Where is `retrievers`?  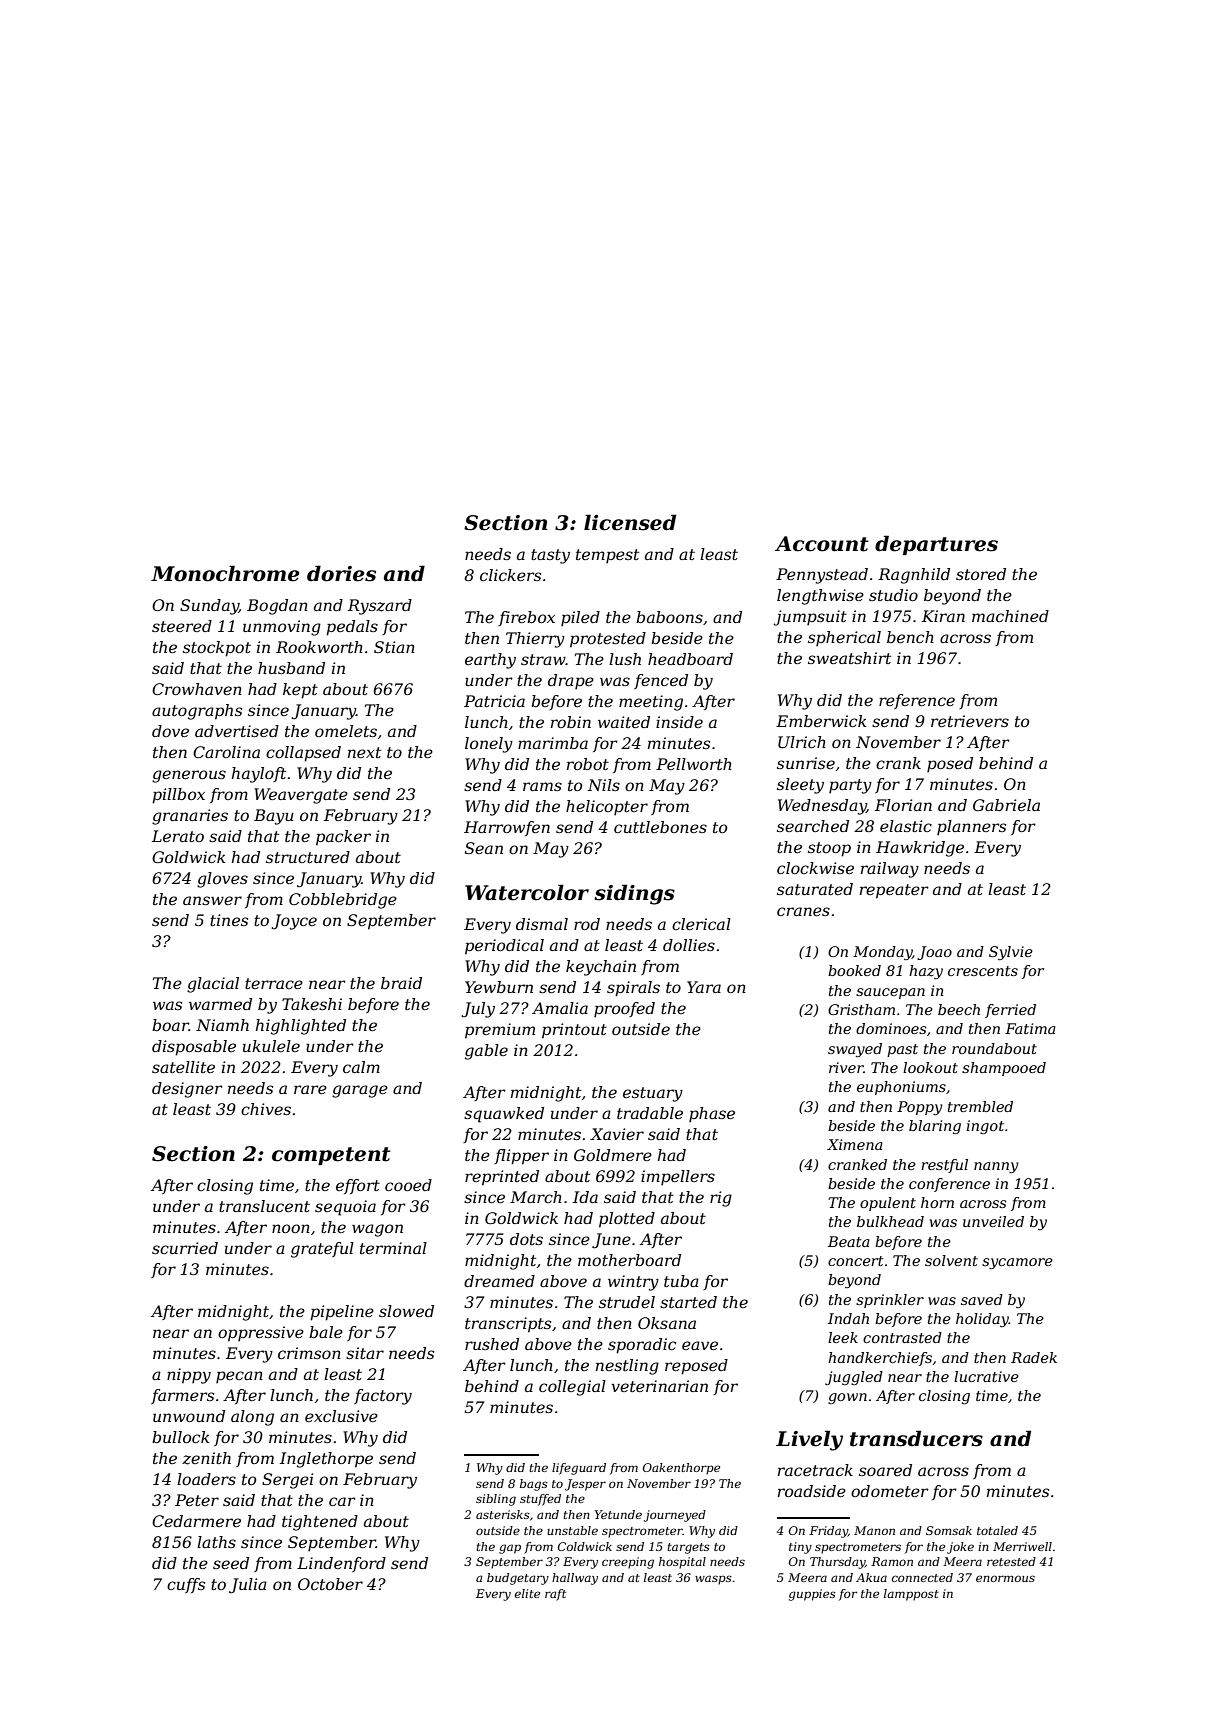 retrievers is located at coordinates (970, 721).
